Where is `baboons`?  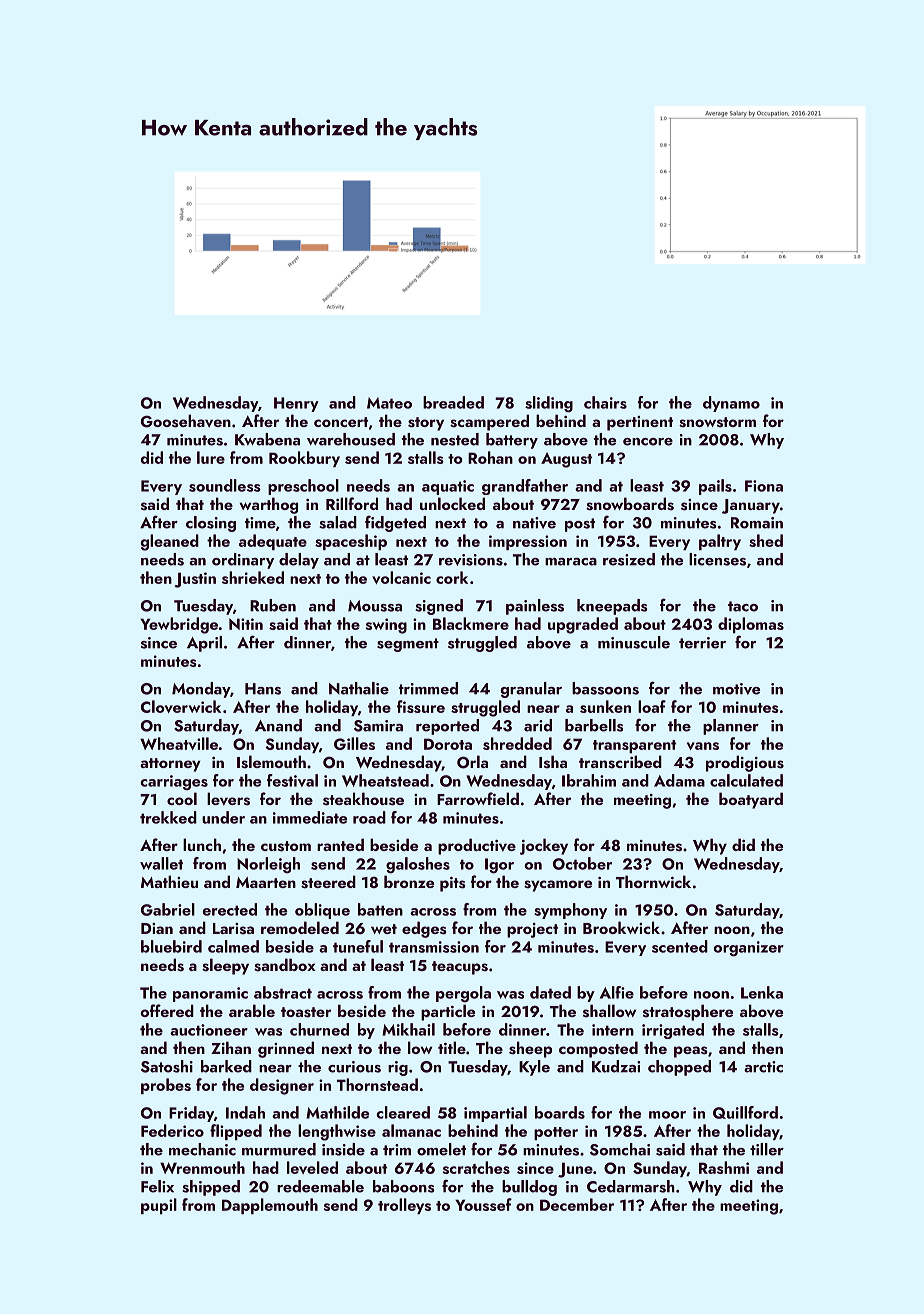
baboons is located at coordinates (404, 1186).
